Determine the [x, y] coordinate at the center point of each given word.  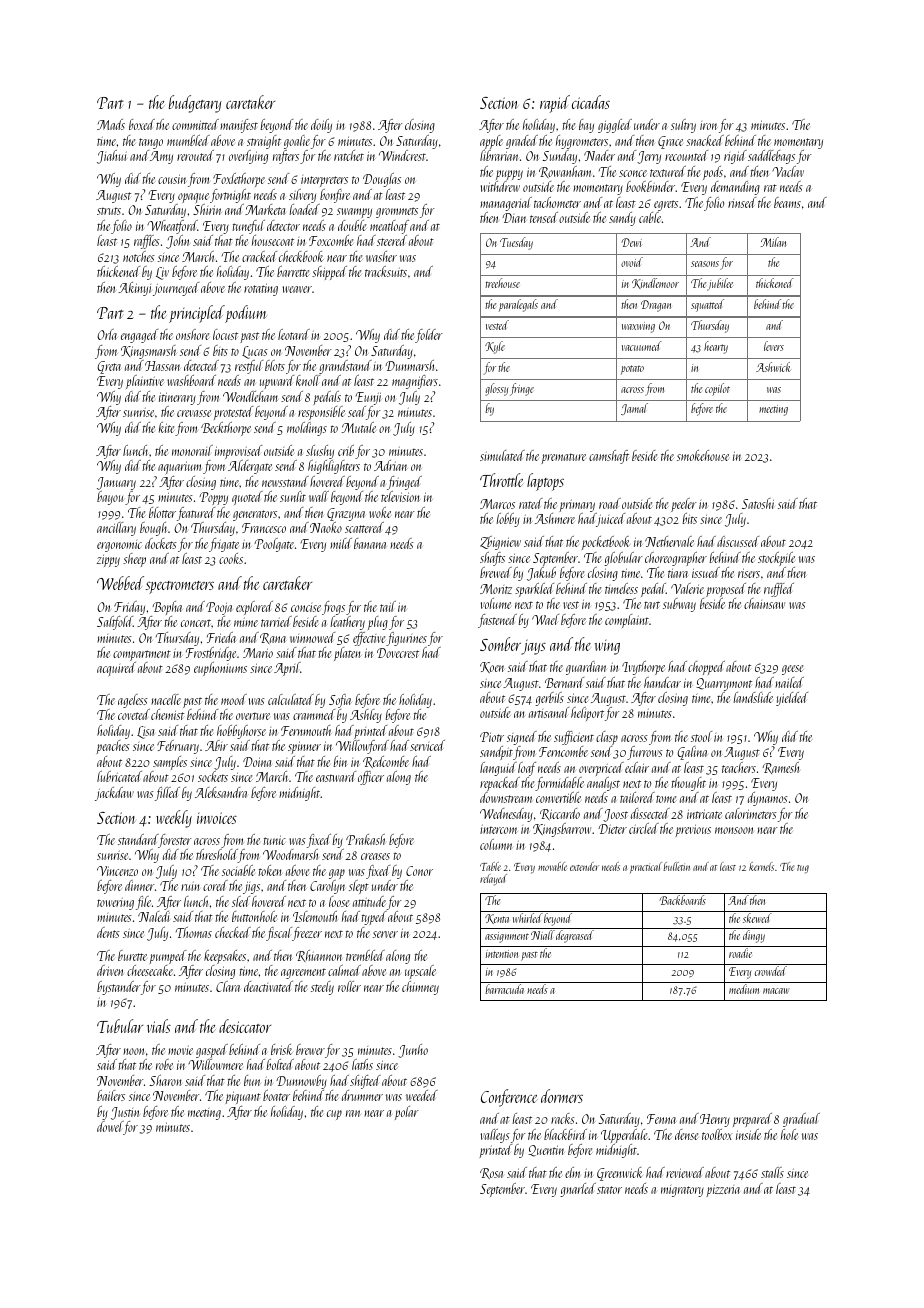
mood [234, 699]
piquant [243, 1097]
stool [701, 736]
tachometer [557, 202]
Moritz [496, 589]
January [116, 483]
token [270, 870]
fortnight [230, 196]
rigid [735, 157]
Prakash [365, 839]
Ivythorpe [643, 668]
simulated [502, 455]
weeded [422, 1095]
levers [774, 346]
